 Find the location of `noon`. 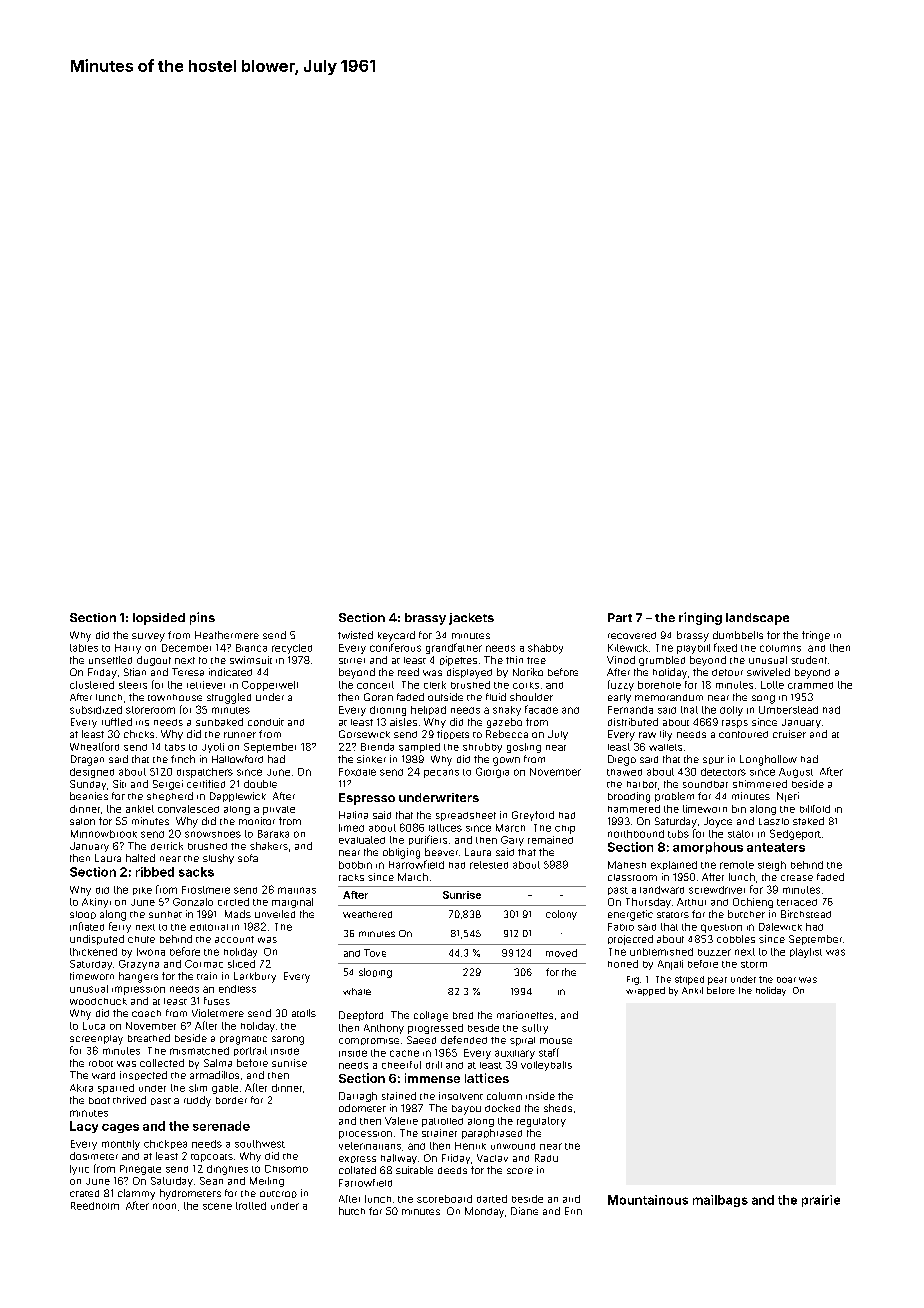

noon is located at coordinates (164, 1206).
